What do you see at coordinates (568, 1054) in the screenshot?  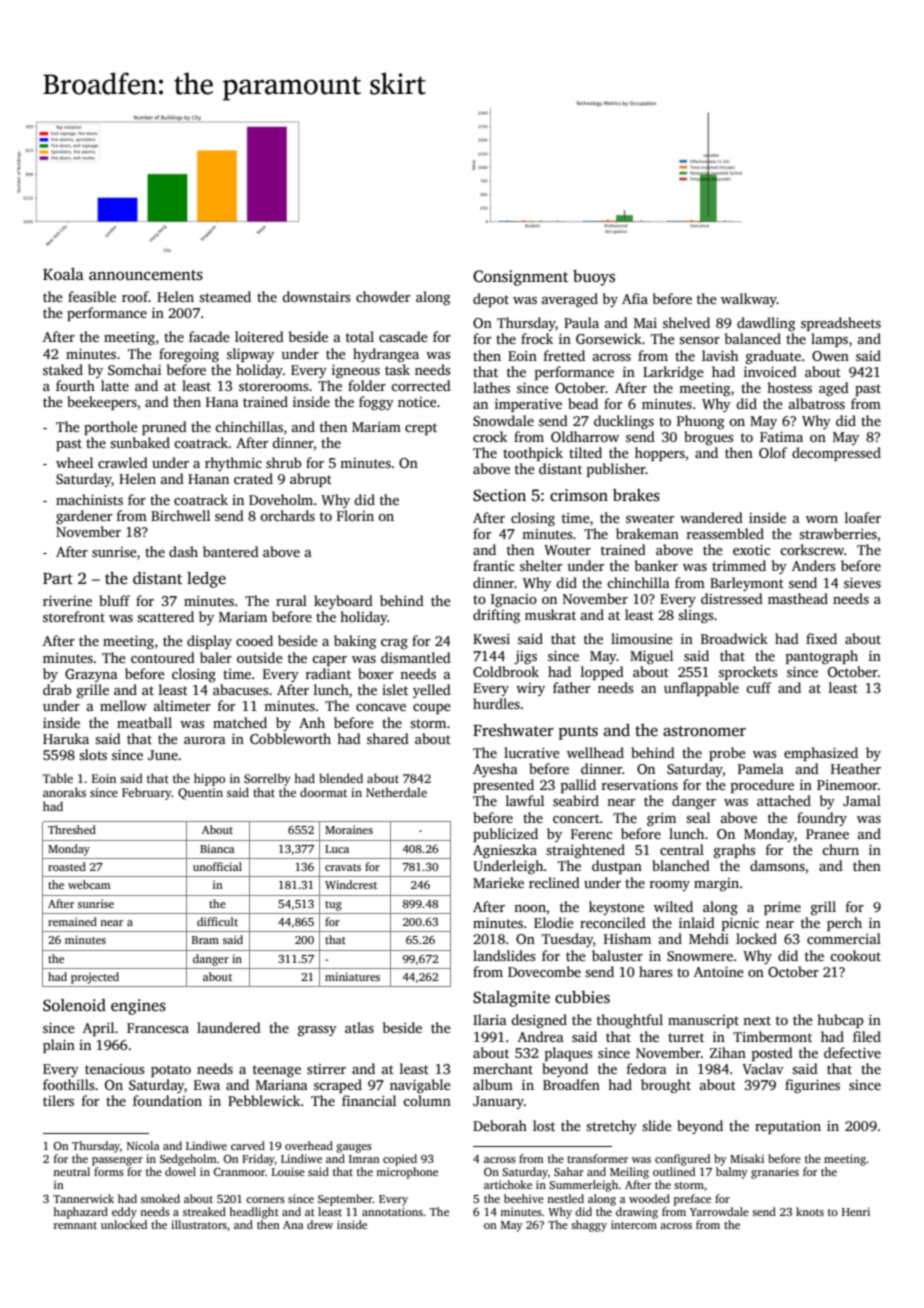 I see `plaques` at bounding box center [568, 1054].
